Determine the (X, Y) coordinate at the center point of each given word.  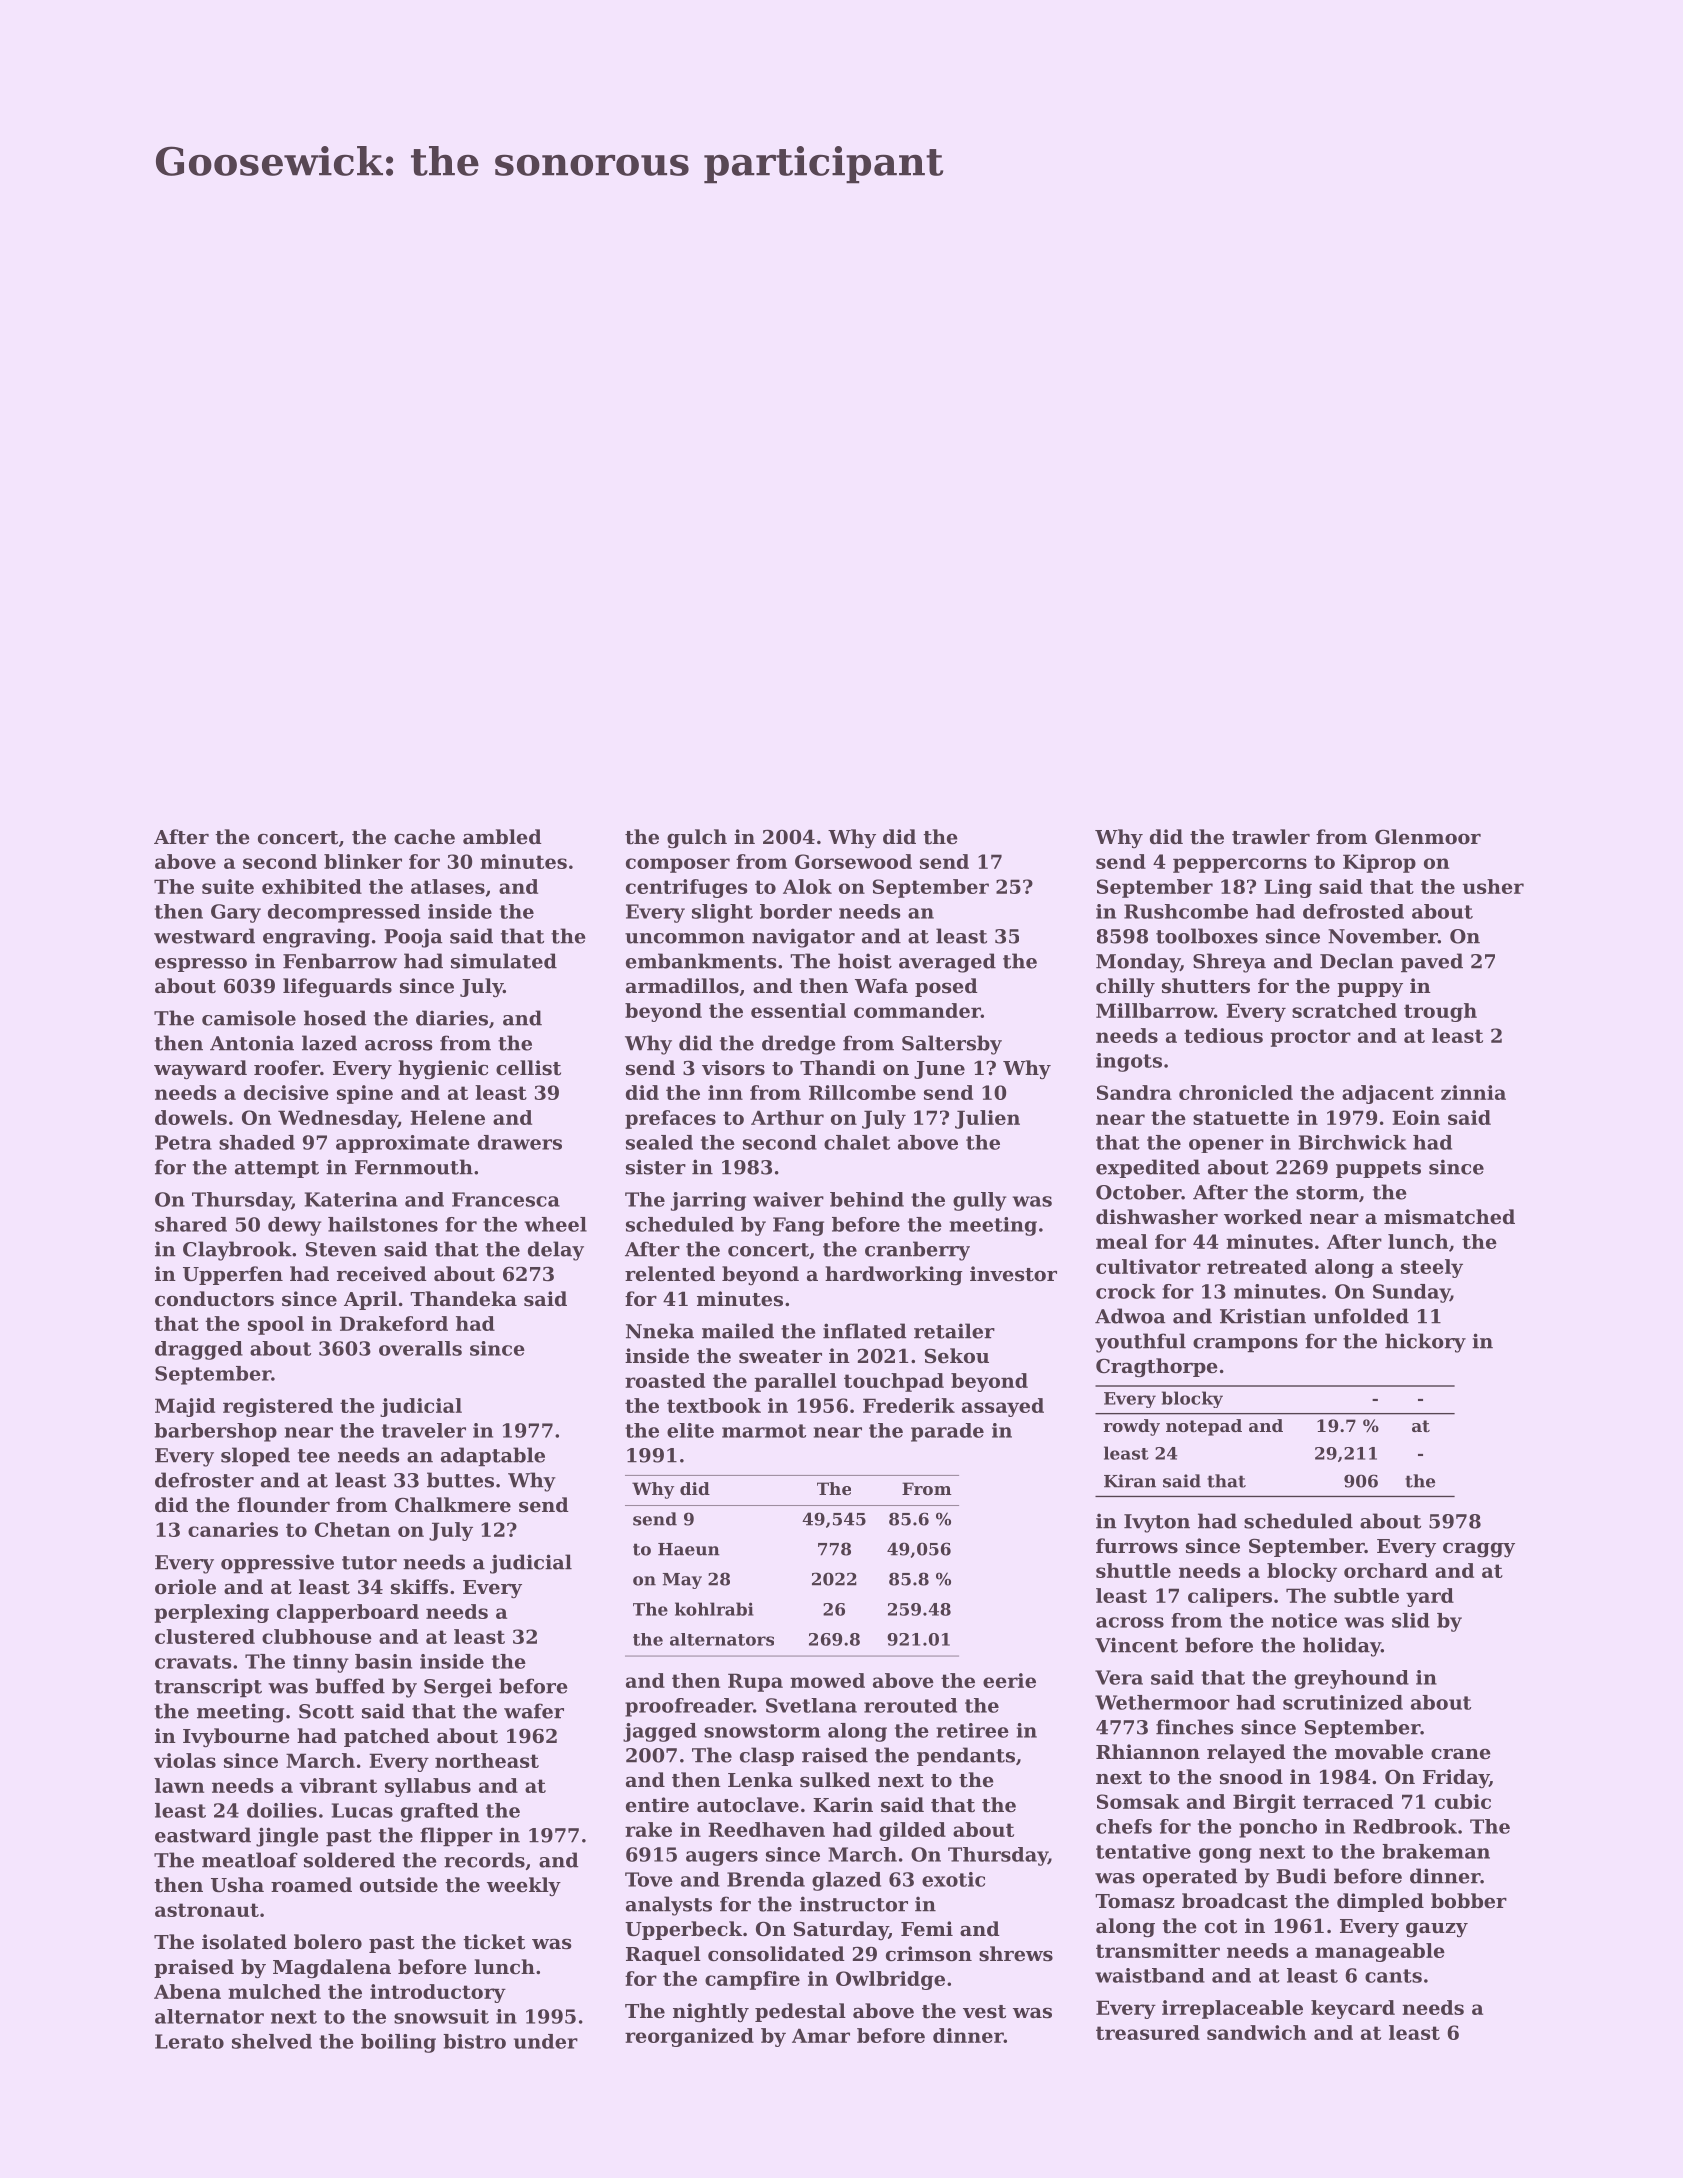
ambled (502, 836)
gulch (697, 839)
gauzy (1437, 1930)
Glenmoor (1428, 836)
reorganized (689, 2037)
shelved (272, 2041)
